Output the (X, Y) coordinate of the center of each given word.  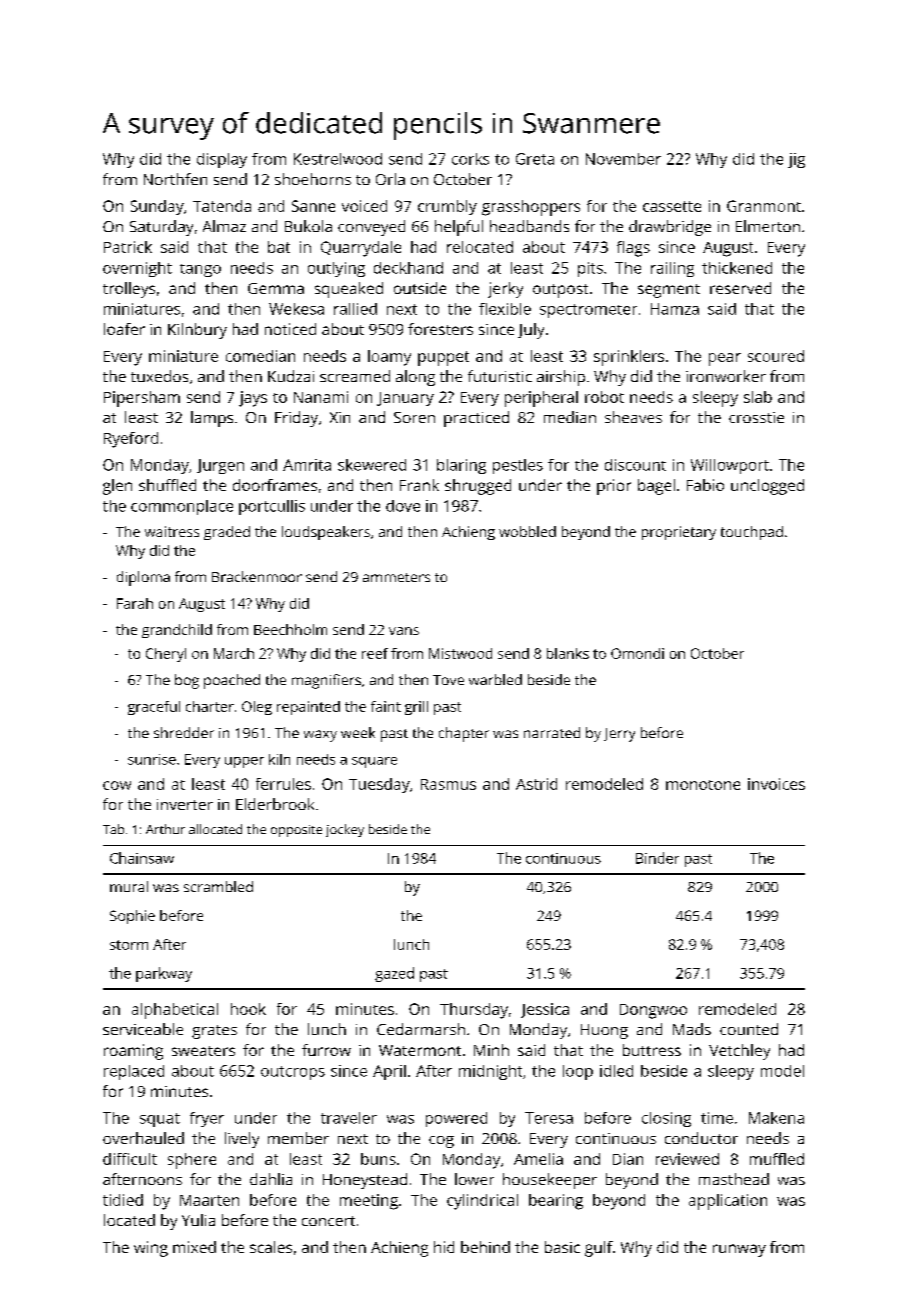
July (531, 331)
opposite (296, 831)
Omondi (637, 653)
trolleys (129, 290)
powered (456, 1119)
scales (271, 1247)
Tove (448, 680)
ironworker (726, 376)
